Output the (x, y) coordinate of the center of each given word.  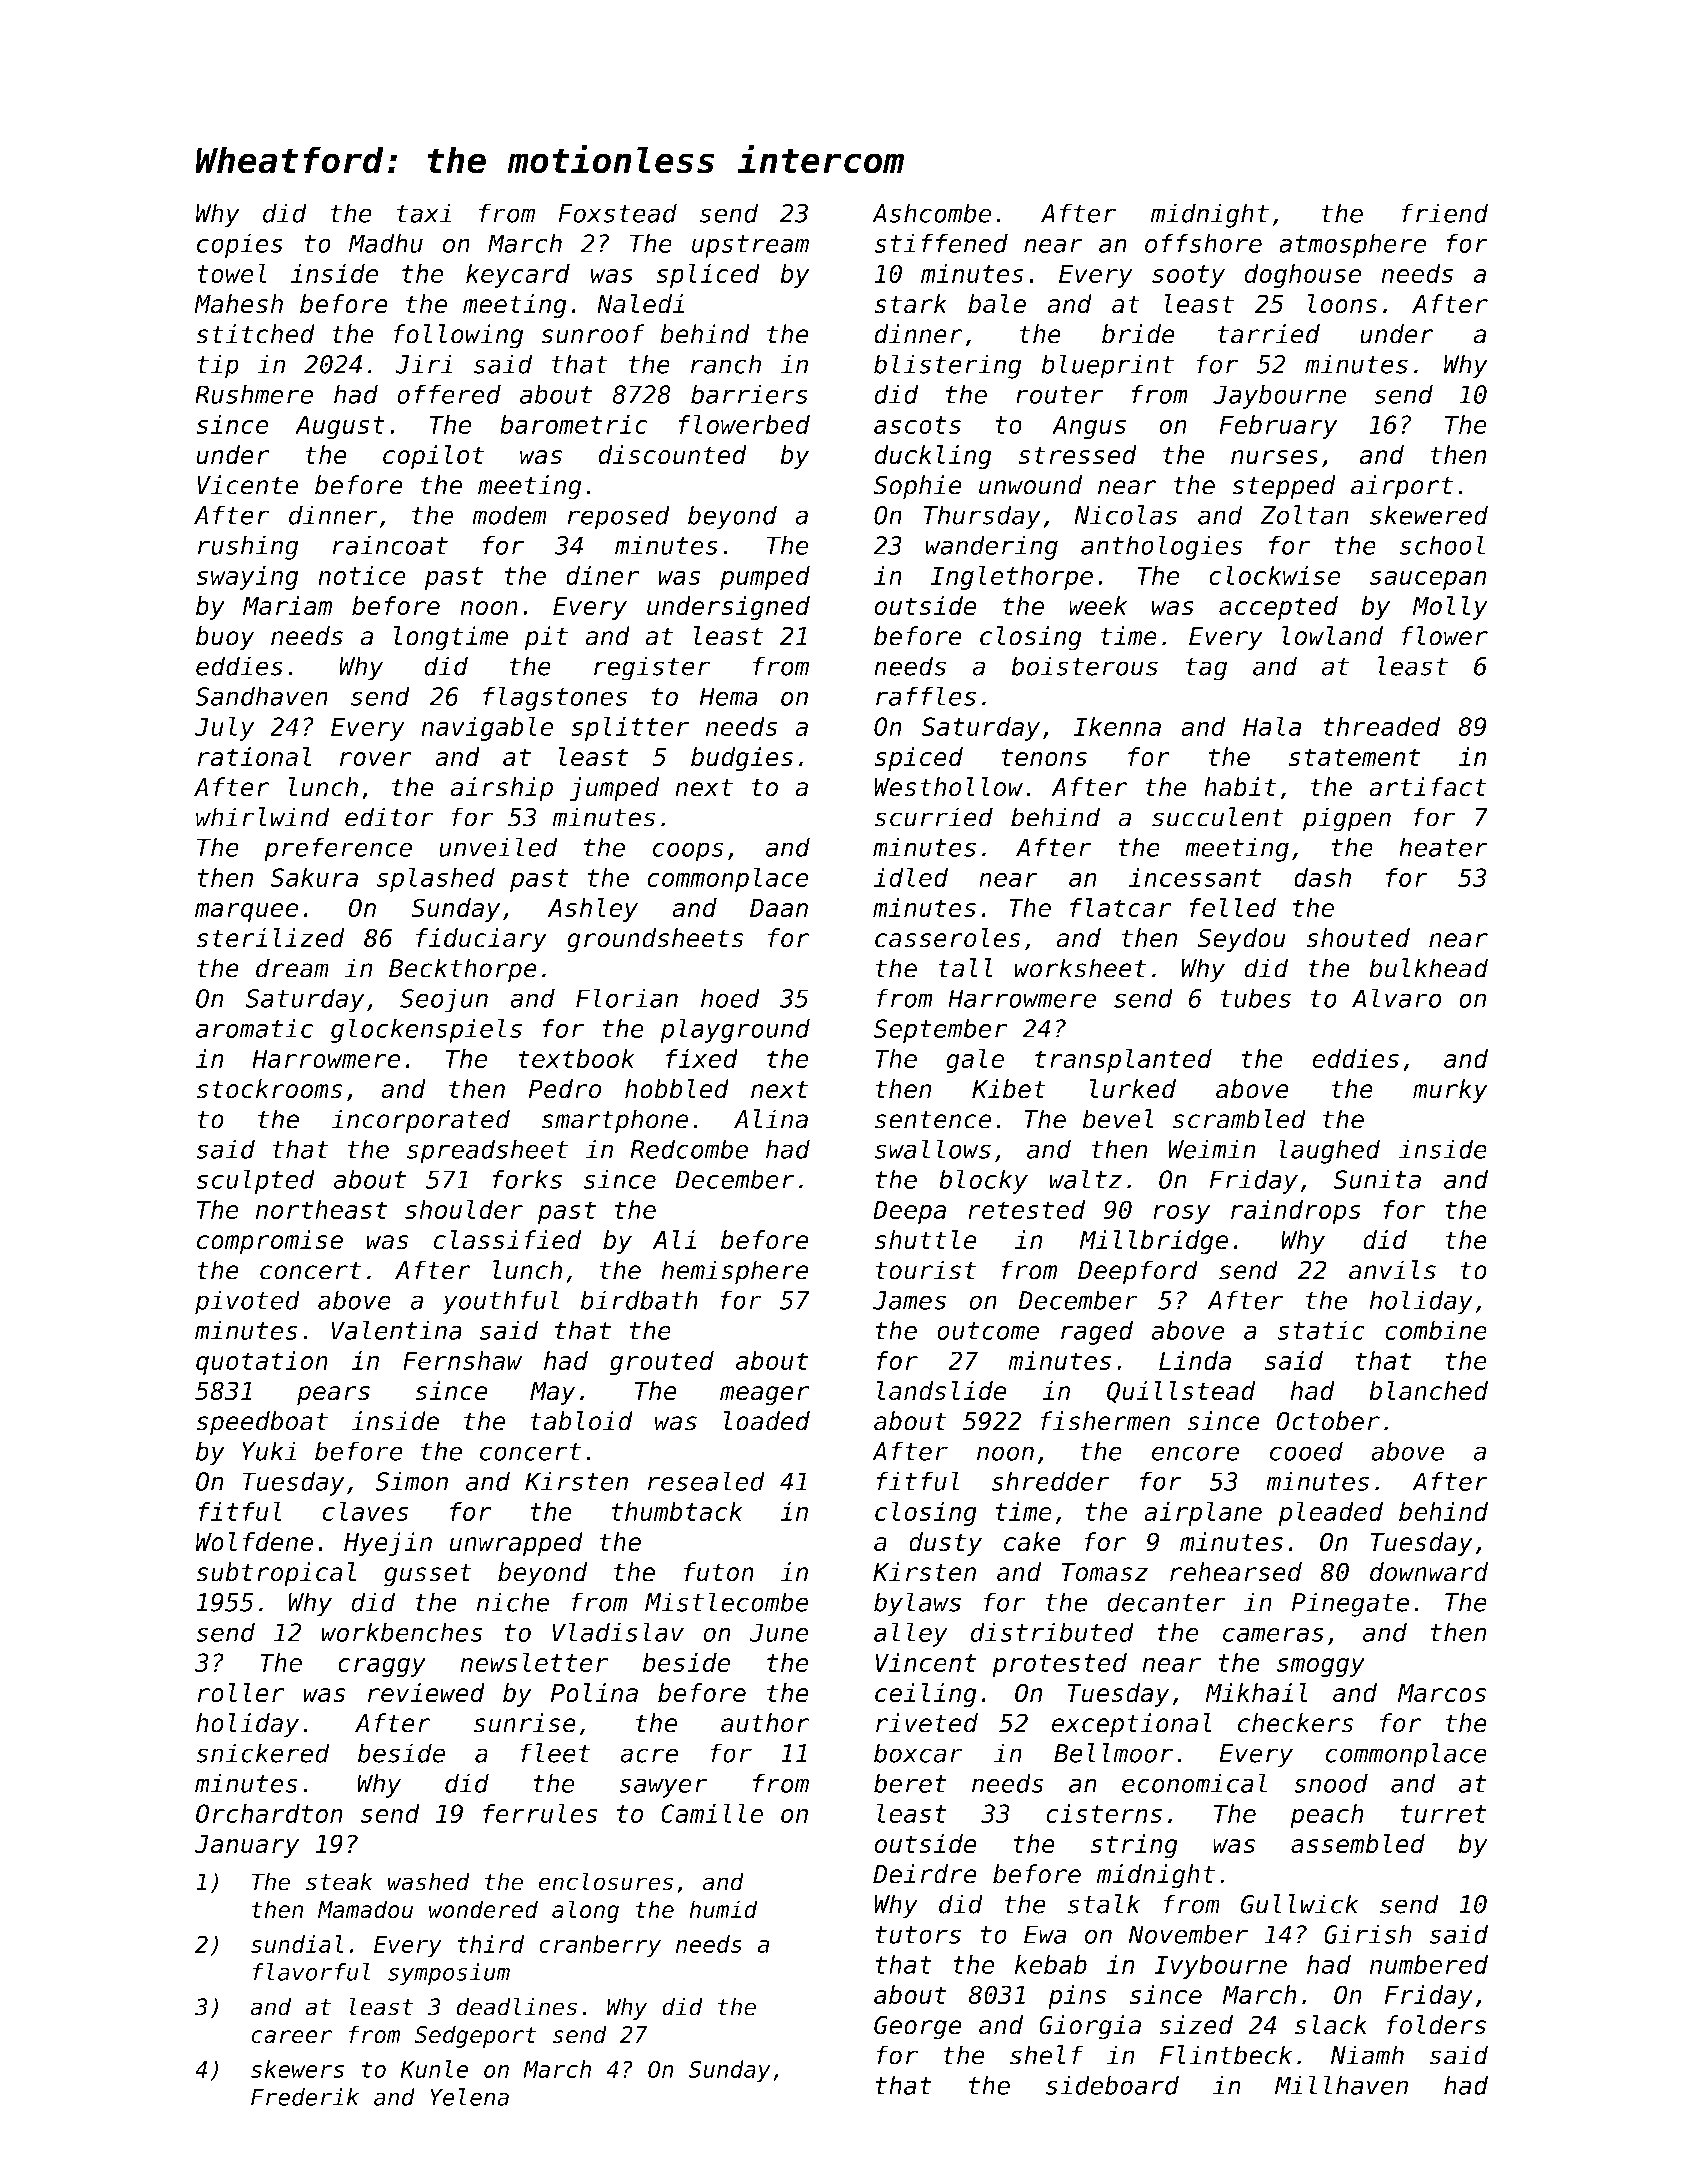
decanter (1166, 1602)
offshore (1203, 243)
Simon (411, 1481)
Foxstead (617, 213)
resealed (706, 1481)
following (458, 336)
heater (1443, 847)
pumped (765, 578)
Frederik (305, 2097)
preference (338, 849)
